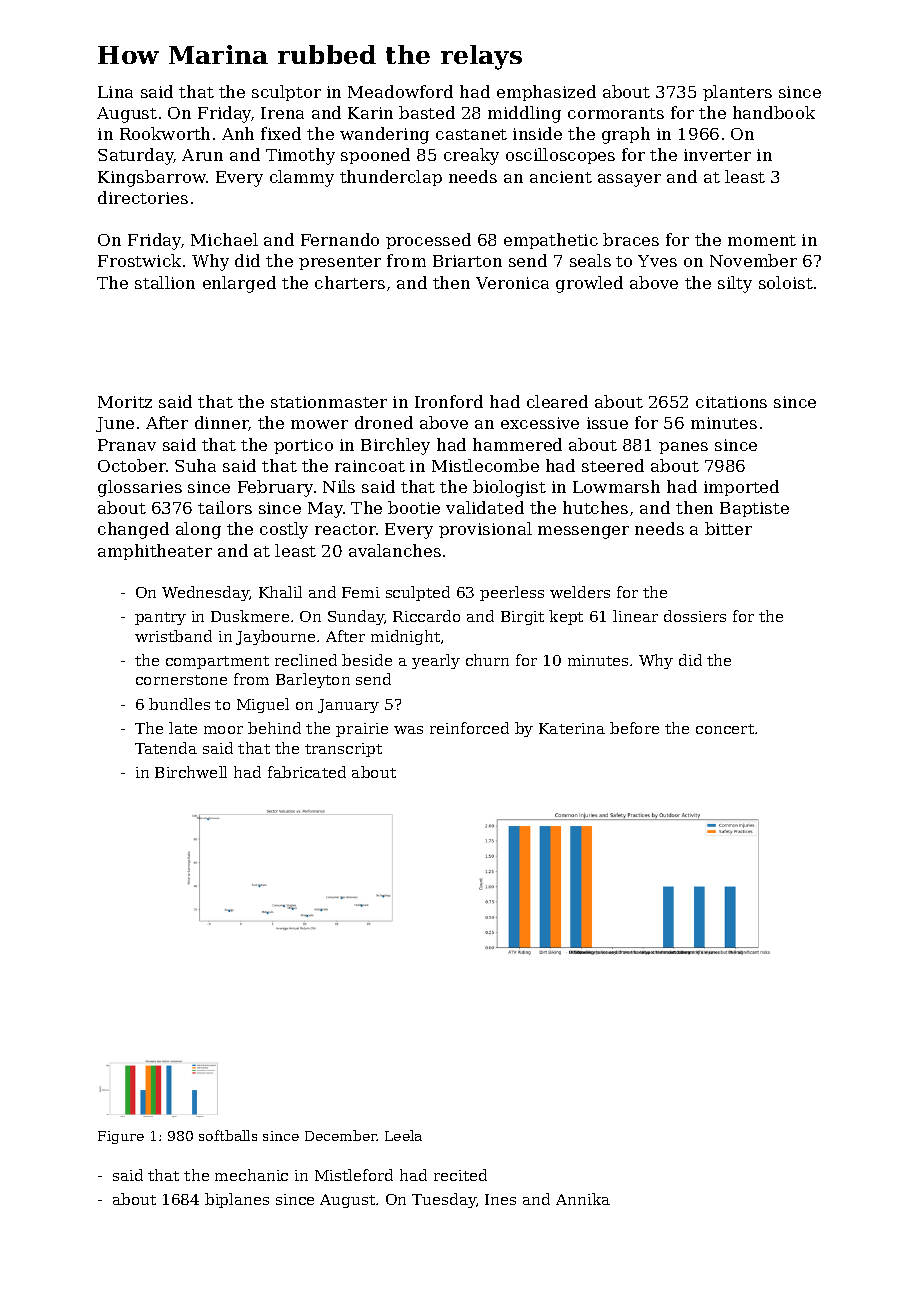 The width and height of the screenshot is (924, 1308). Describe the element at coordinates (737, 93) in the screenshot. I see `planters` at that location.
